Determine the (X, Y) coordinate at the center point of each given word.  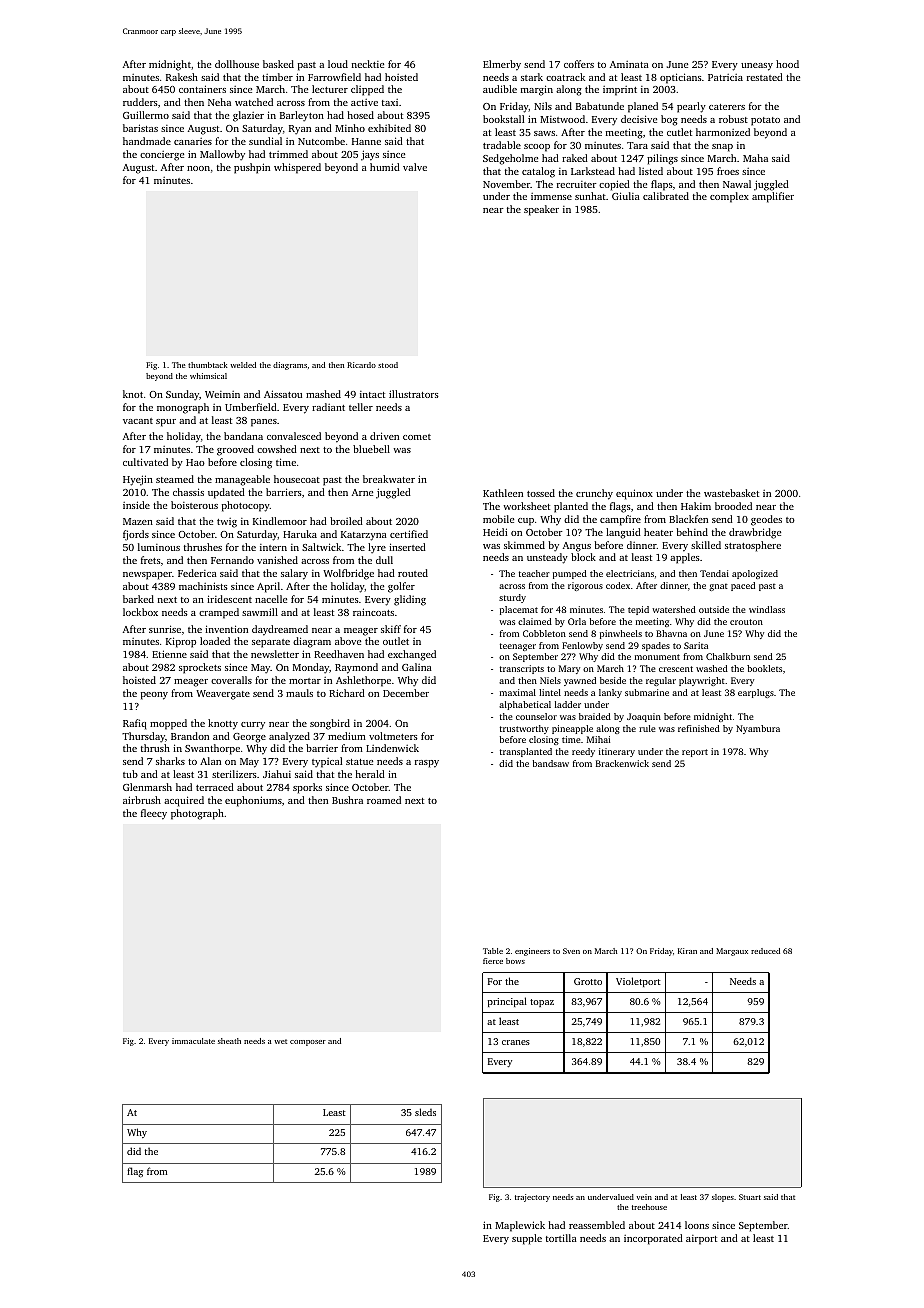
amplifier (773, 197)
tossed (541, 493)
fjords (136, 535)
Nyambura (758, 729)
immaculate (193, 1041)
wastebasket (731, 493)
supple (527, 1239)
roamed (384, 800)
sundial (265, 141)
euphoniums (253, 801)
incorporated (653, 1239)
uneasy (757, 67)
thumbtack (208, 365)
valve (415, 167)
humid (385, 167)
